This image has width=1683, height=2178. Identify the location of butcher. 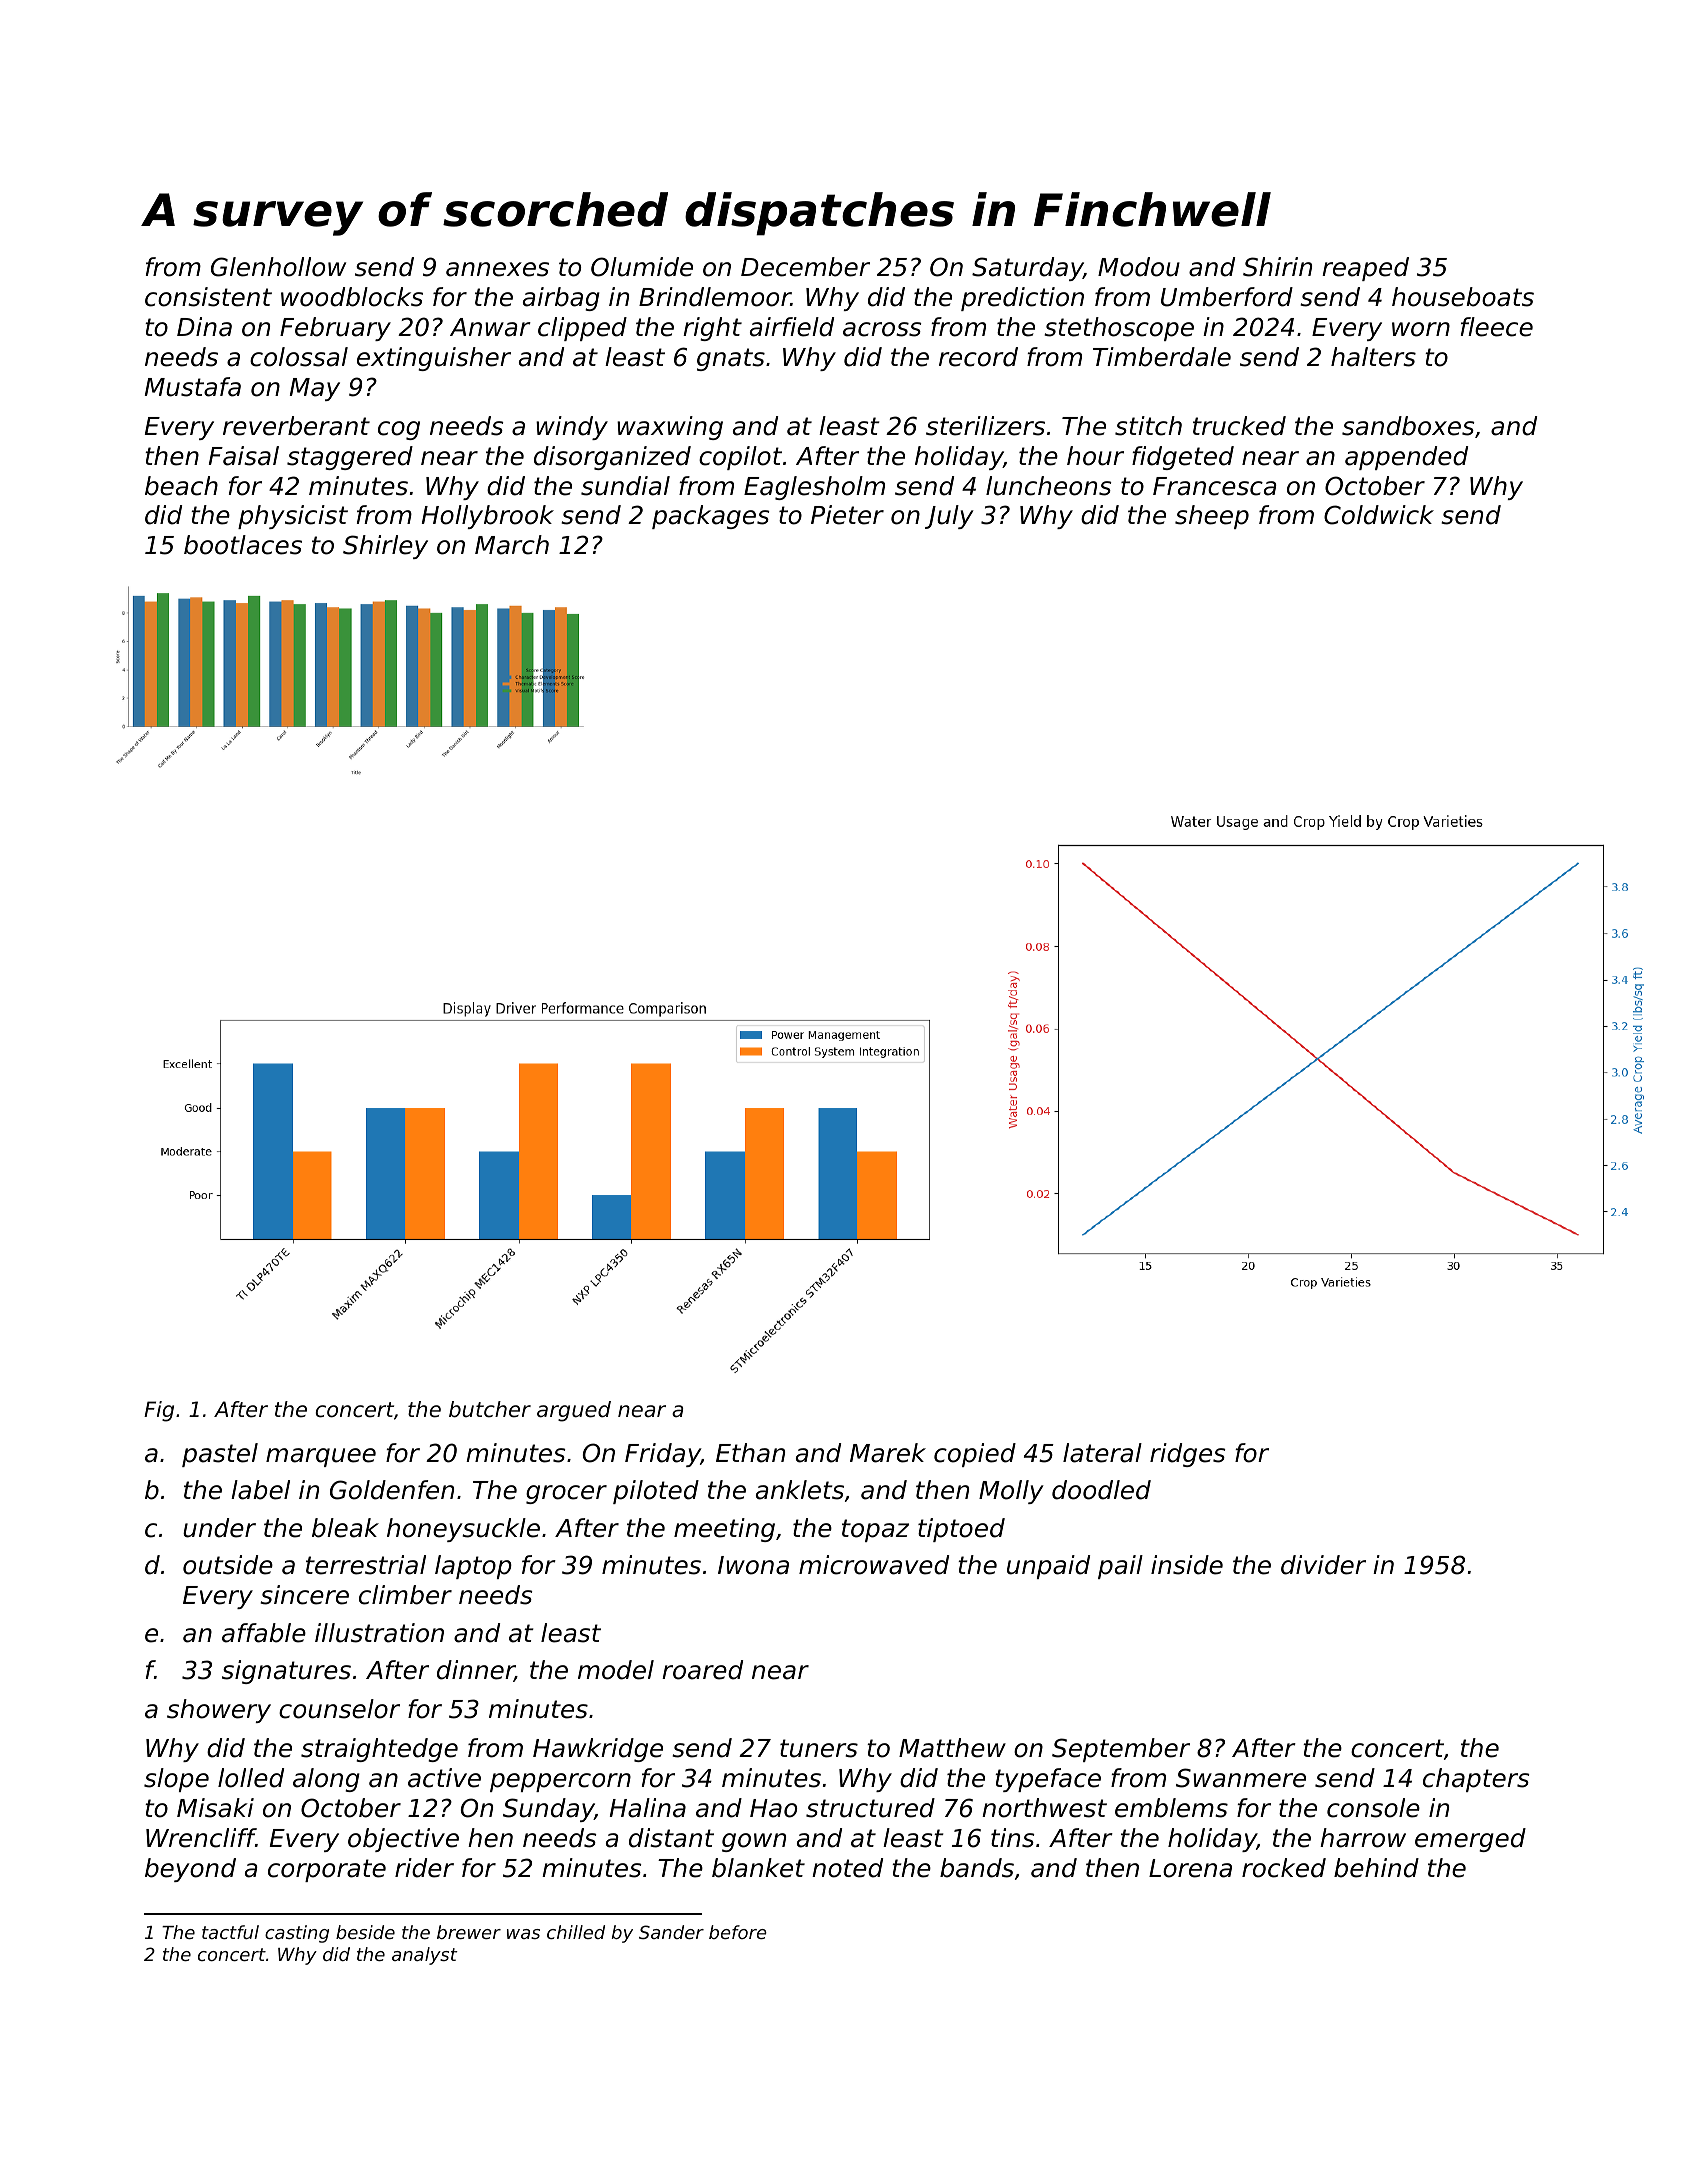
(490, 1409).
